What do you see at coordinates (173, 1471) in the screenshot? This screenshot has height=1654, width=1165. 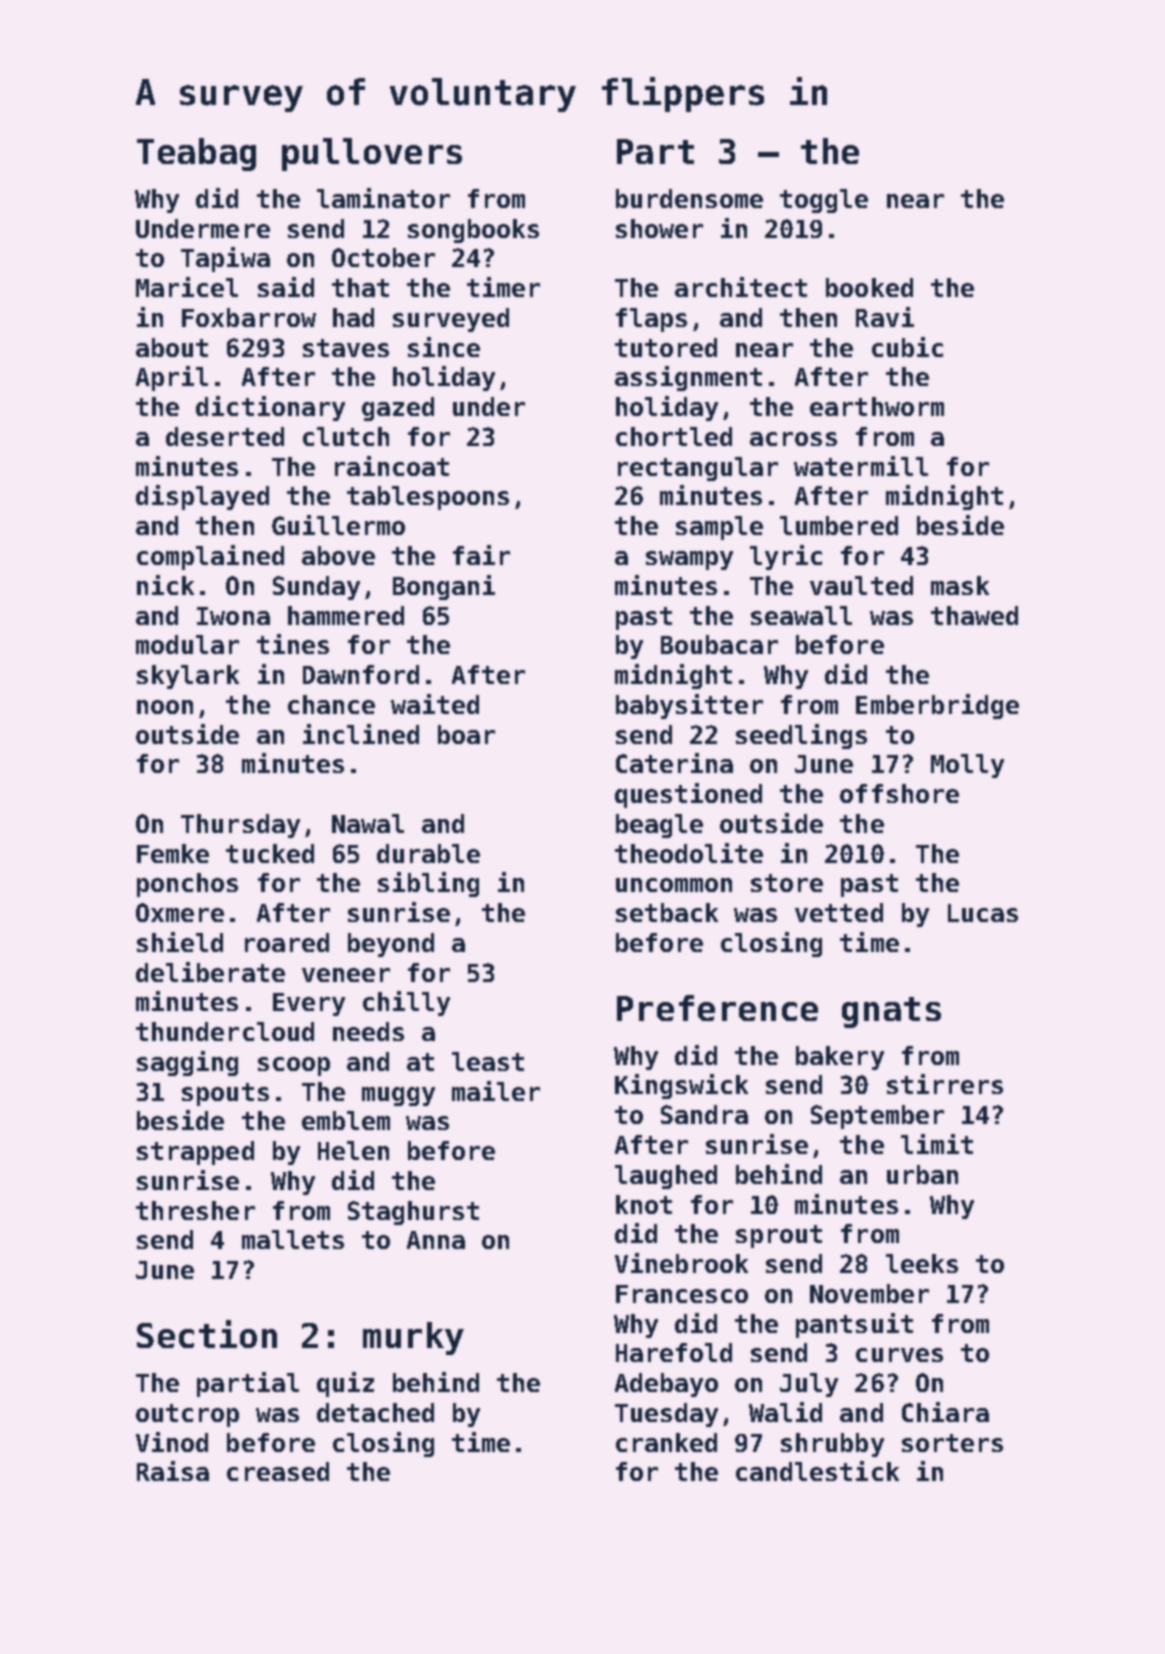 I see `Raisa` at bounding box center [173, 1471].
